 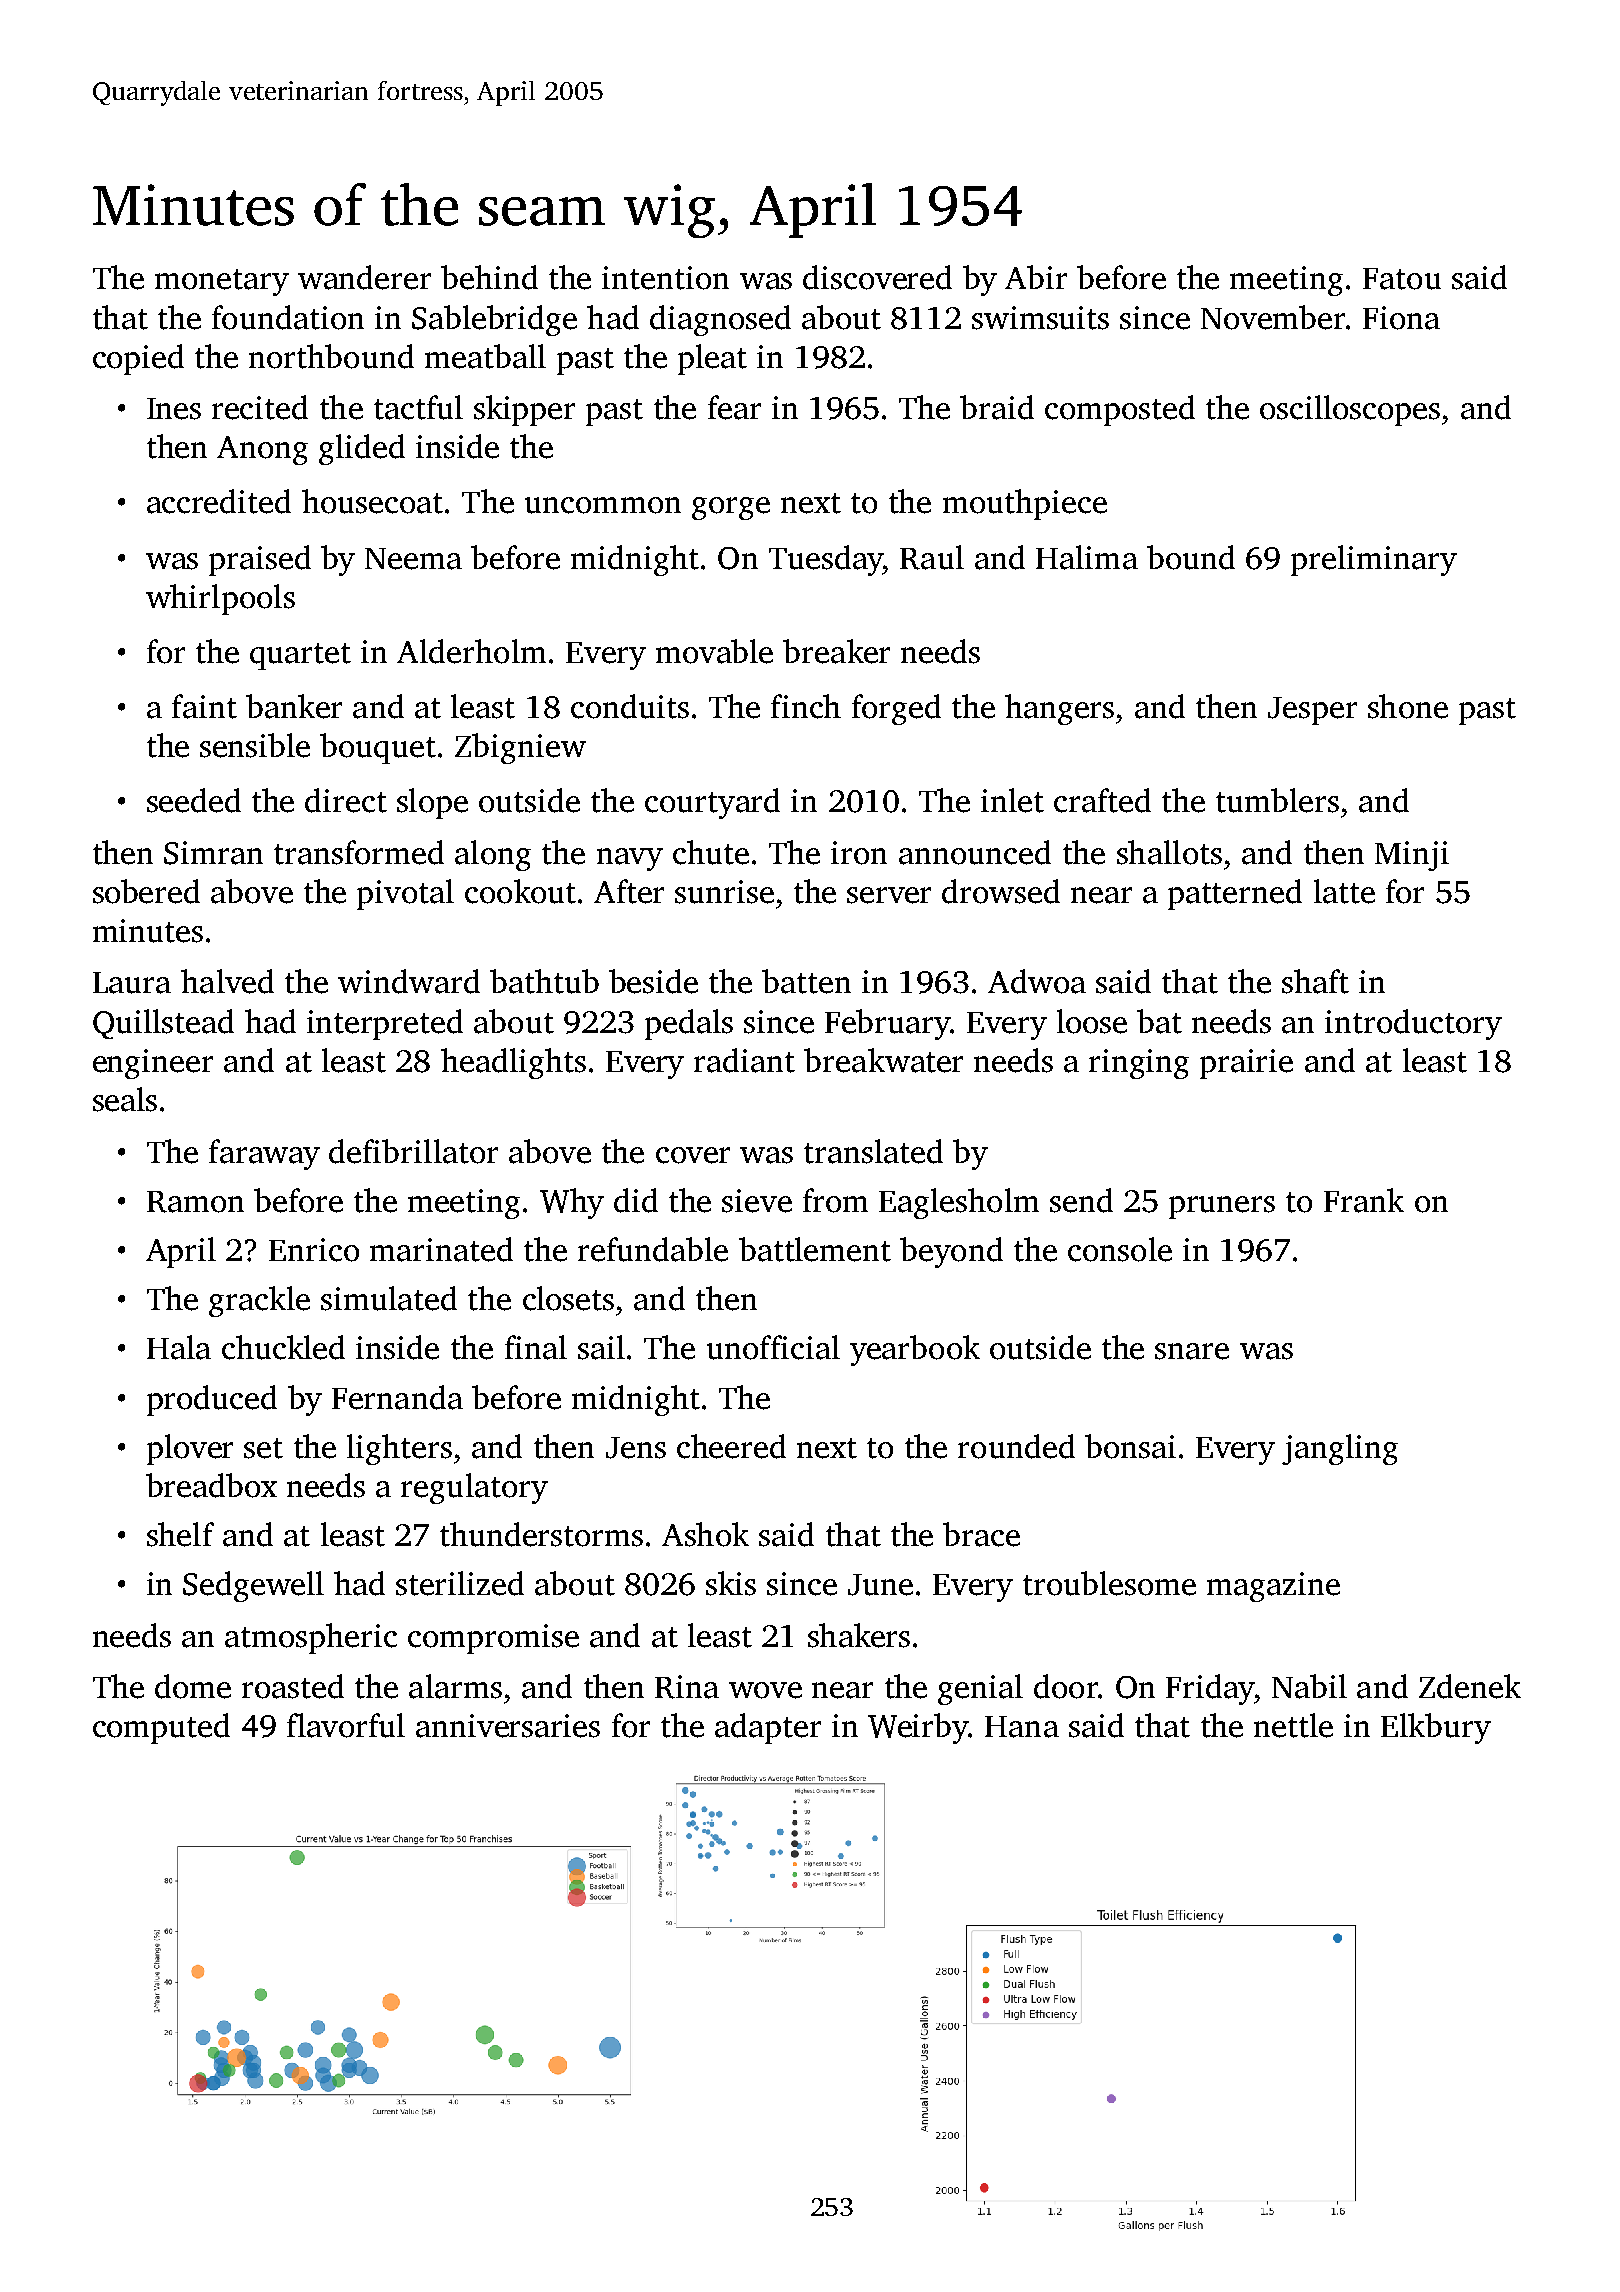 What do you see at coordinates (1436, 1728) in the page?
I see `Elkbury` at bounding box center [1436, 1728].
